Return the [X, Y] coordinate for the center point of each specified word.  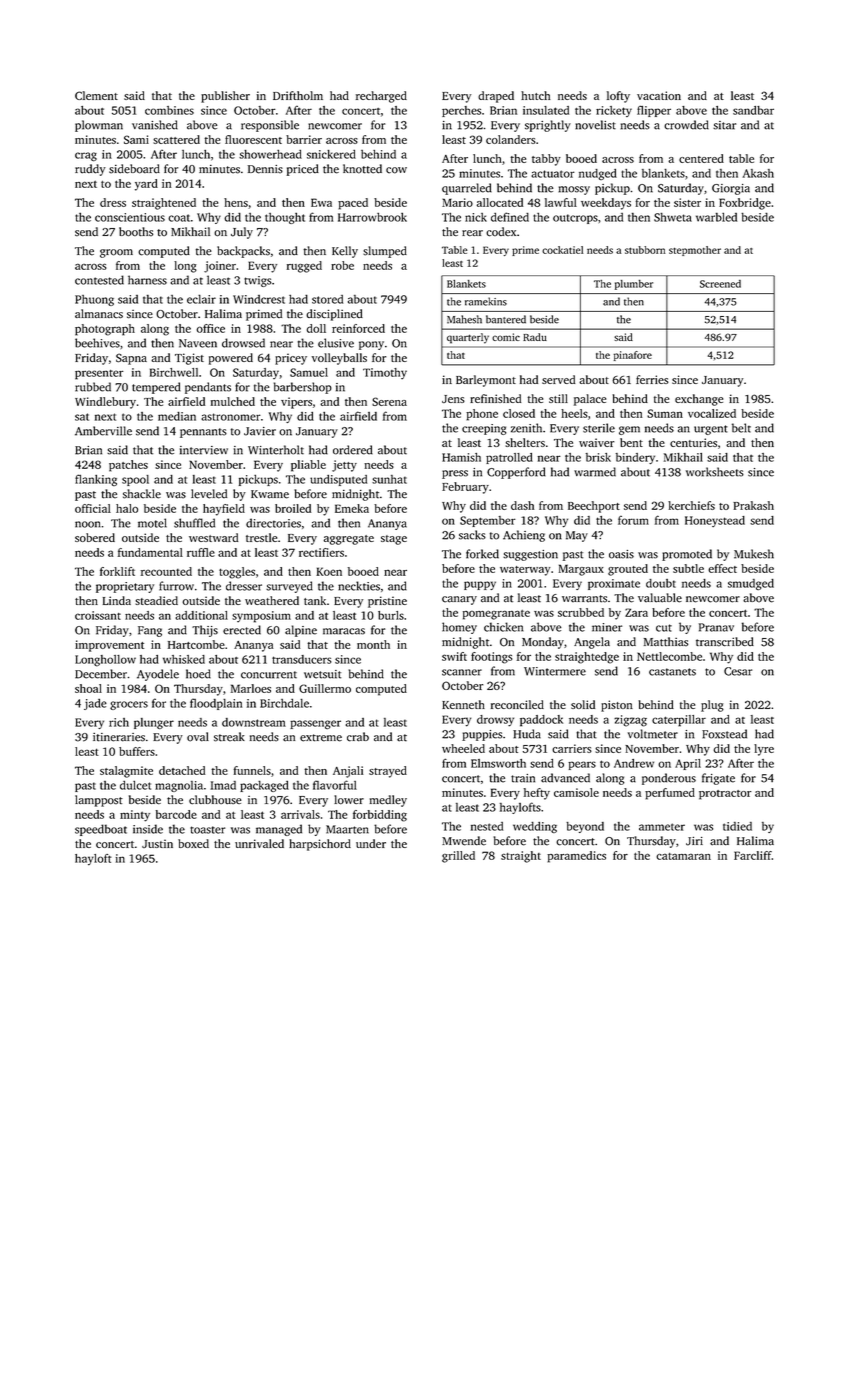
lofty [618, 97]
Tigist [189, 359]
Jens [453, 399]
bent [631, 442]
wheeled [463, 748]
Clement [96, 95]
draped [496, 97]
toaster [207, 830]
